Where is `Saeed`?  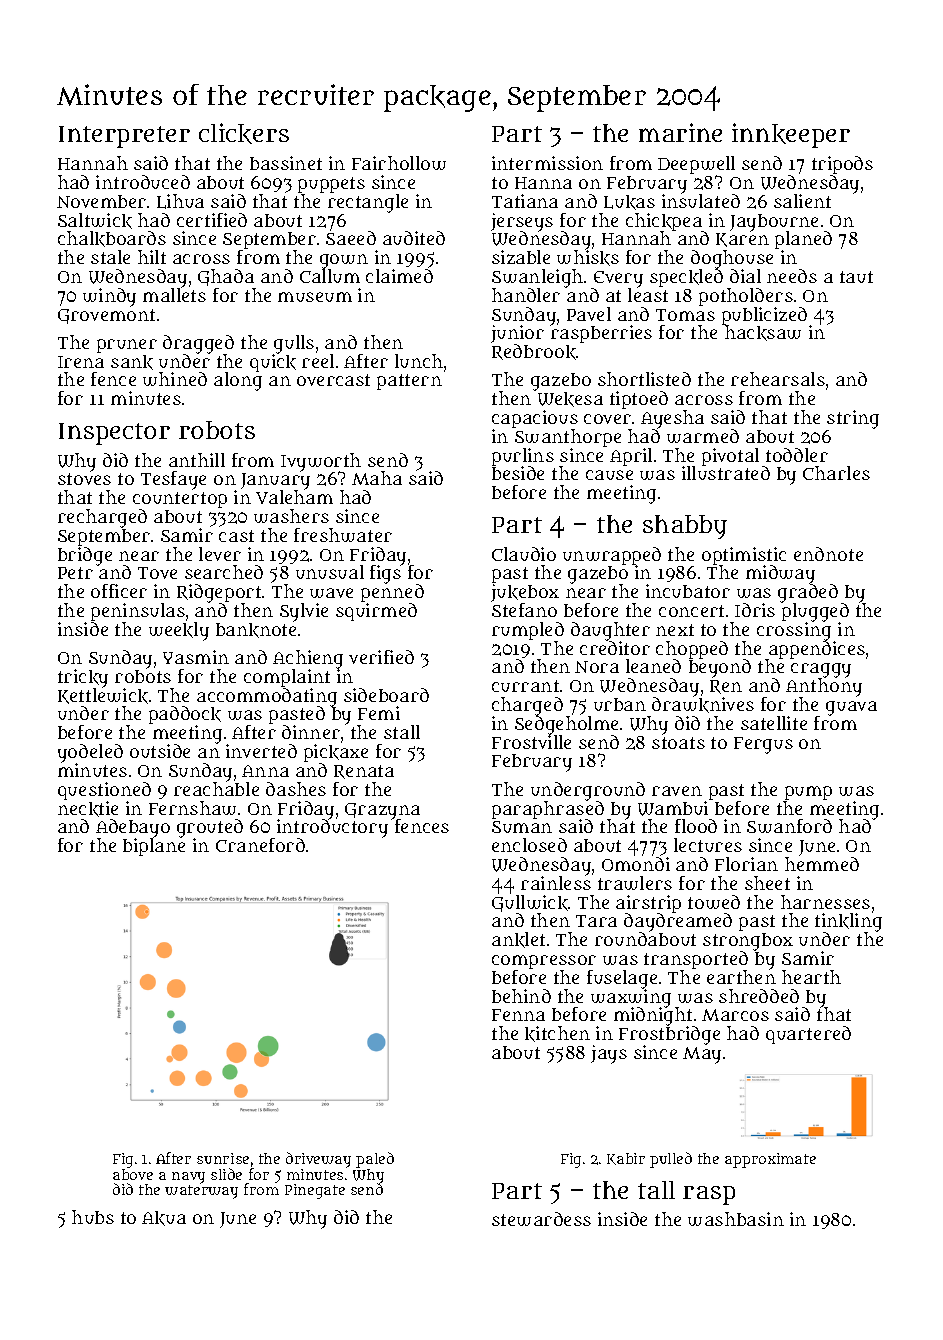
Saeed is located at coordinates (351, 238).
